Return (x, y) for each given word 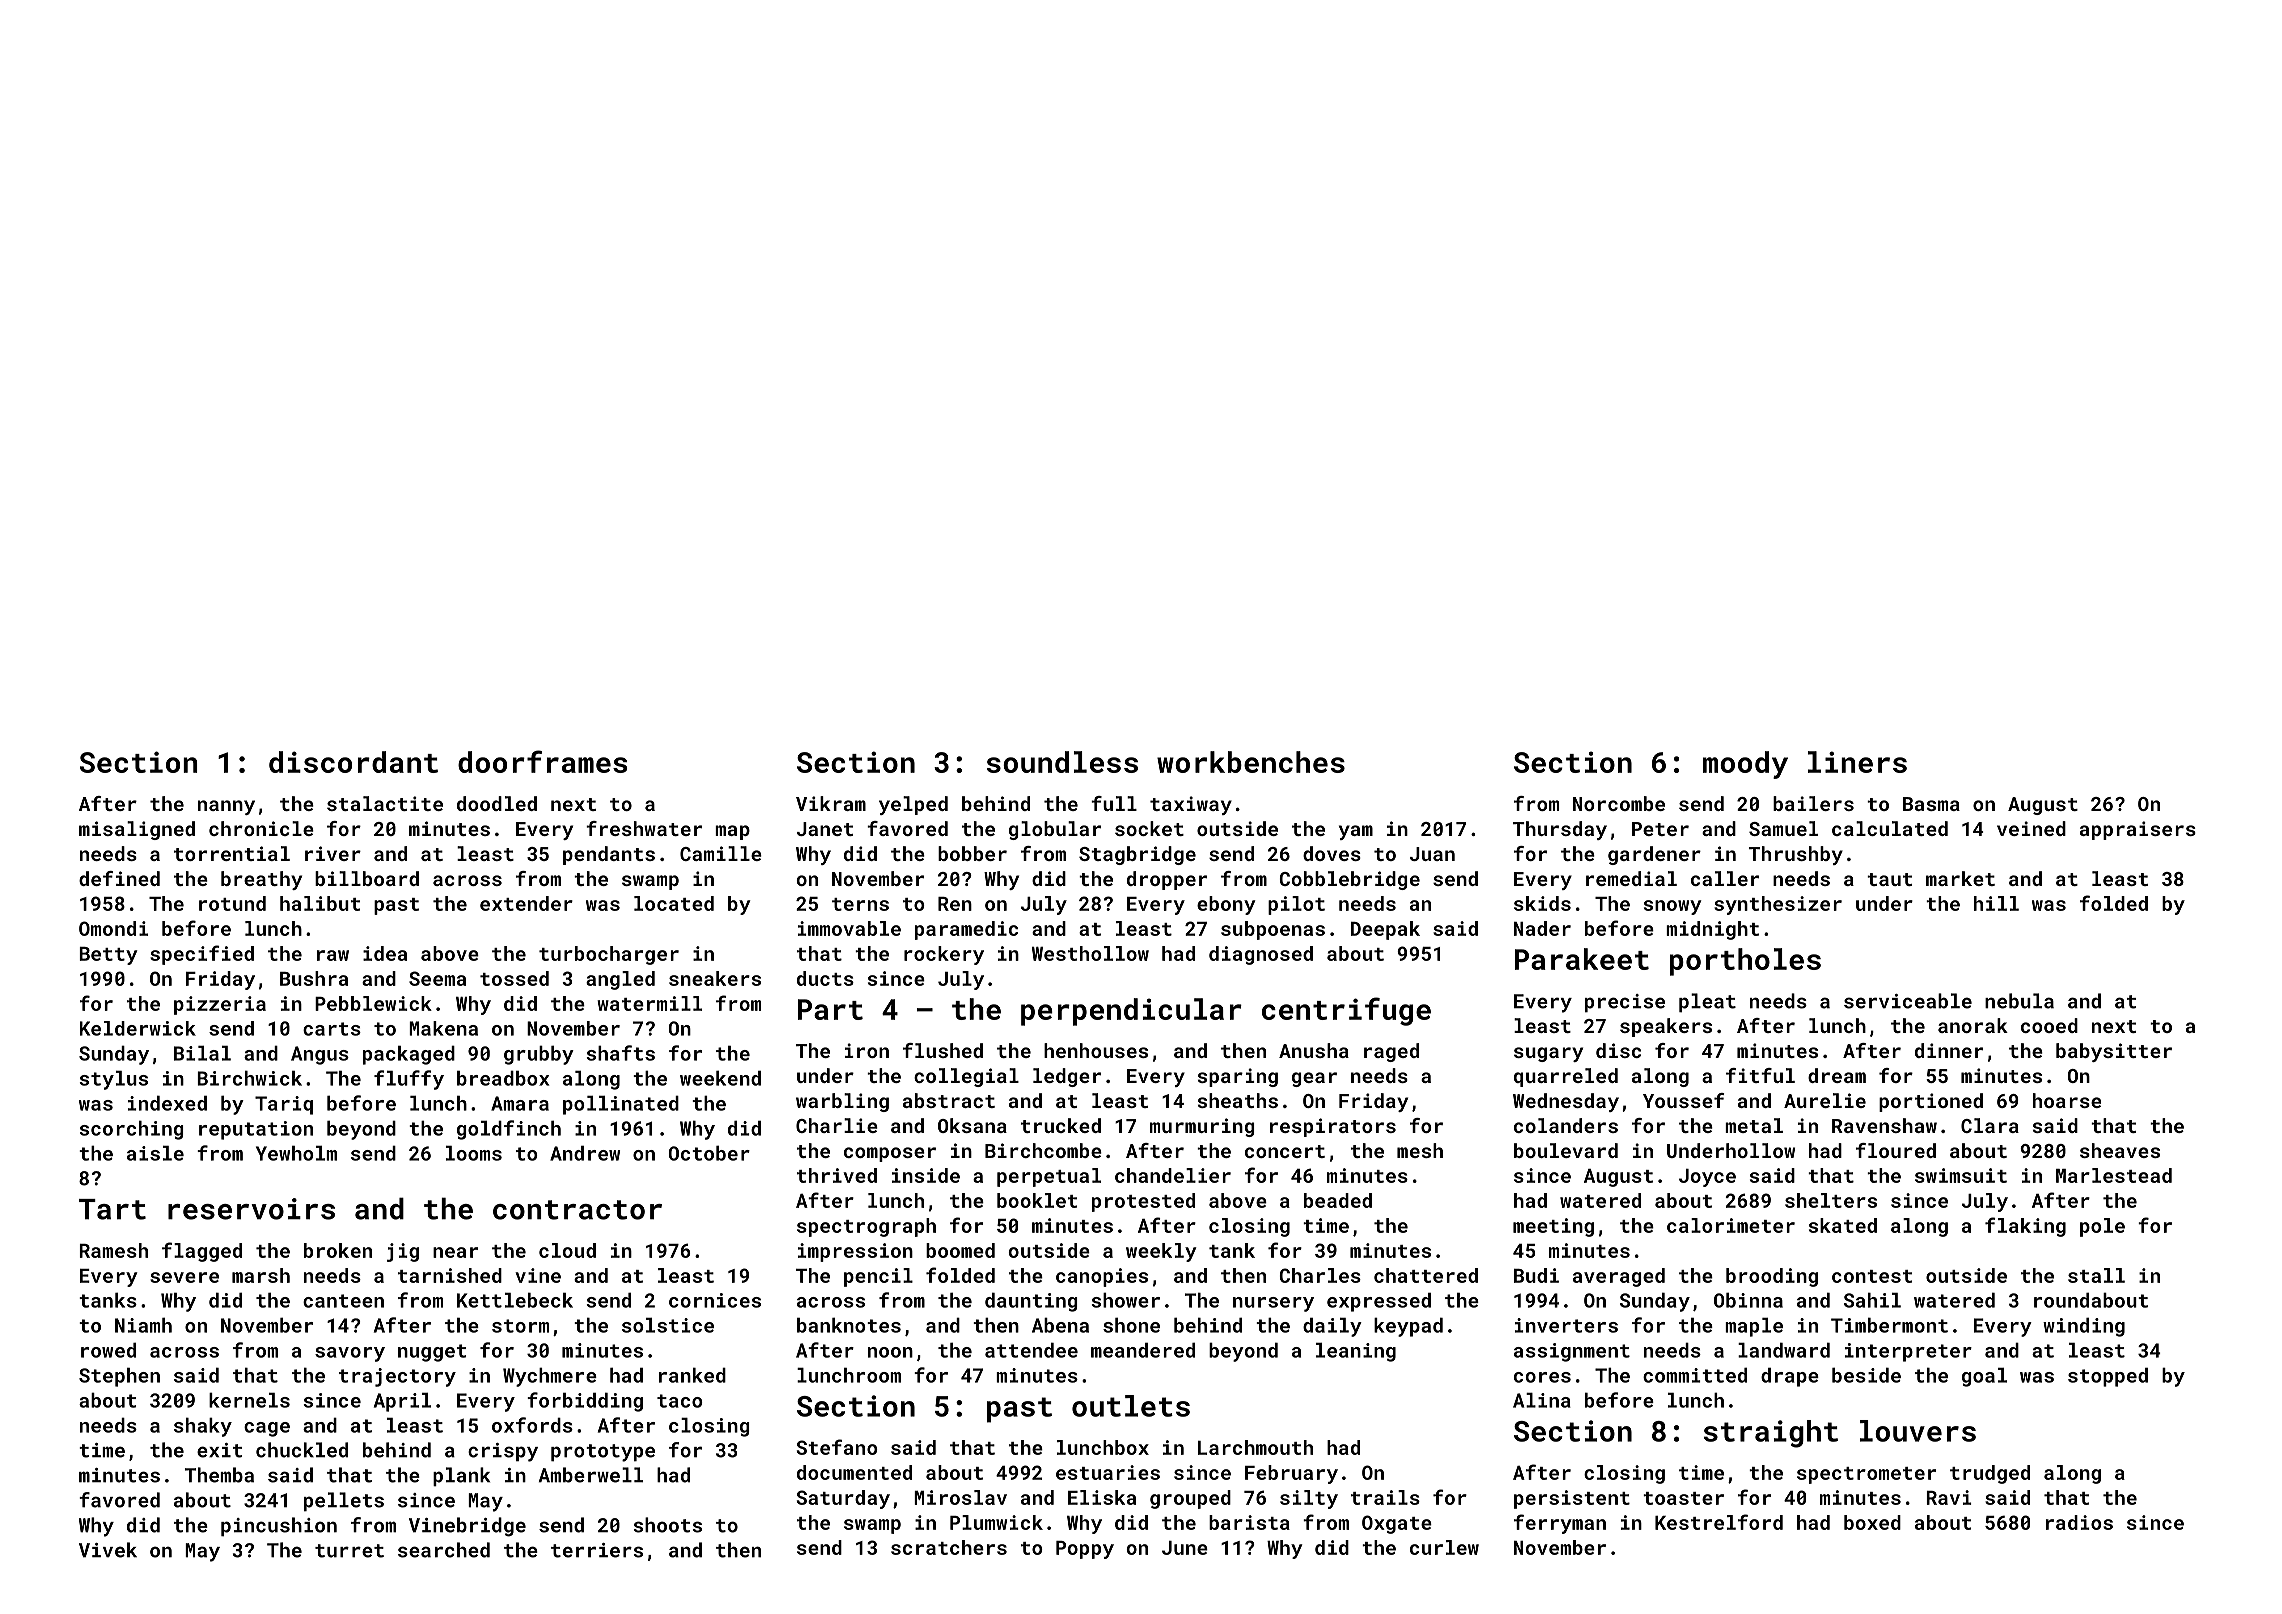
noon (890, 1352)
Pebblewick (373, 1003)
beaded (1338, 1200)
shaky (203, 1427)
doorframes (542, 761)
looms (474, 1153)
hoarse (2067, 1100)
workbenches (1251, 762)
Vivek (108, 1550)
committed (1695, 1375)
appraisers (2138, 830)
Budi (1536, 1275)
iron (867, 1050)
